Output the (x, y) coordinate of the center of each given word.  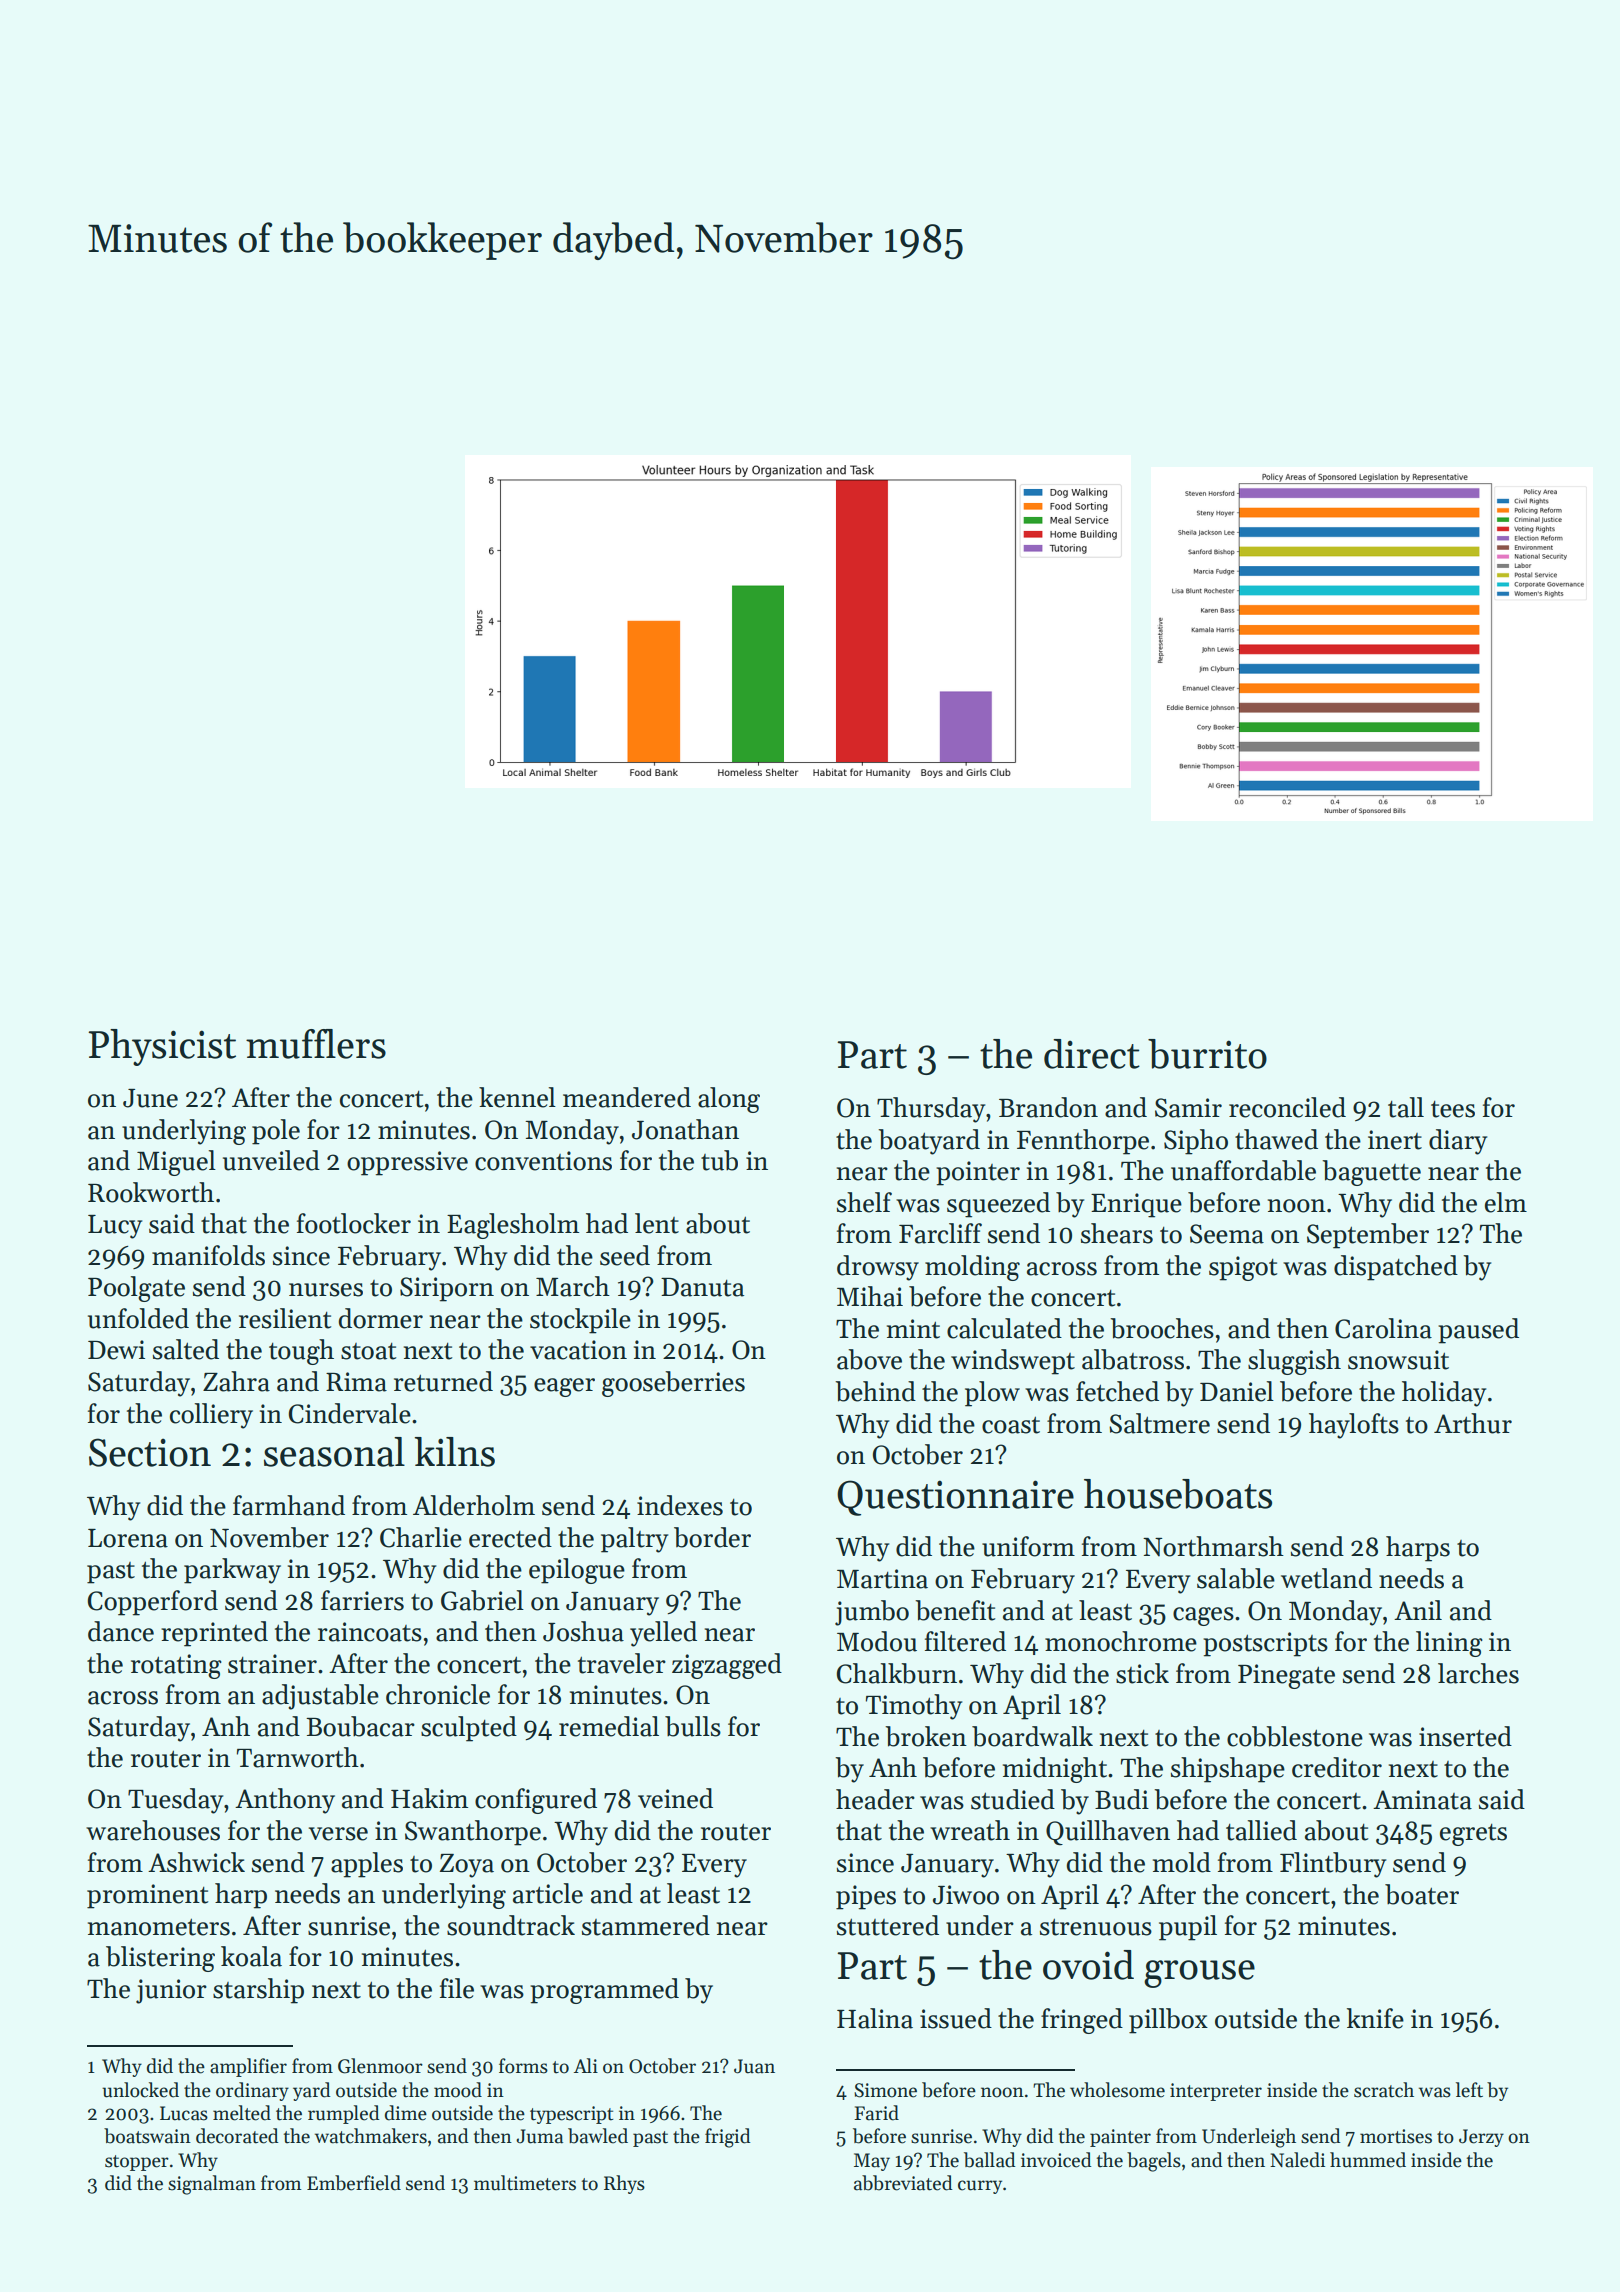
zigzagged (727, 1666)
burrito (1207, 1054)
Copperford (153, 1603)
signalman (212, 2185)
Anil (1418, 1610)
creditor (1337, 1767)
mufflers (316, 1044)
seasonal (334, 1452)
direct (1092, 1054)
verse (338, 1834)
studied (1013, 1799)
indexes (680, 1505)
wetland (1326, 1578)
